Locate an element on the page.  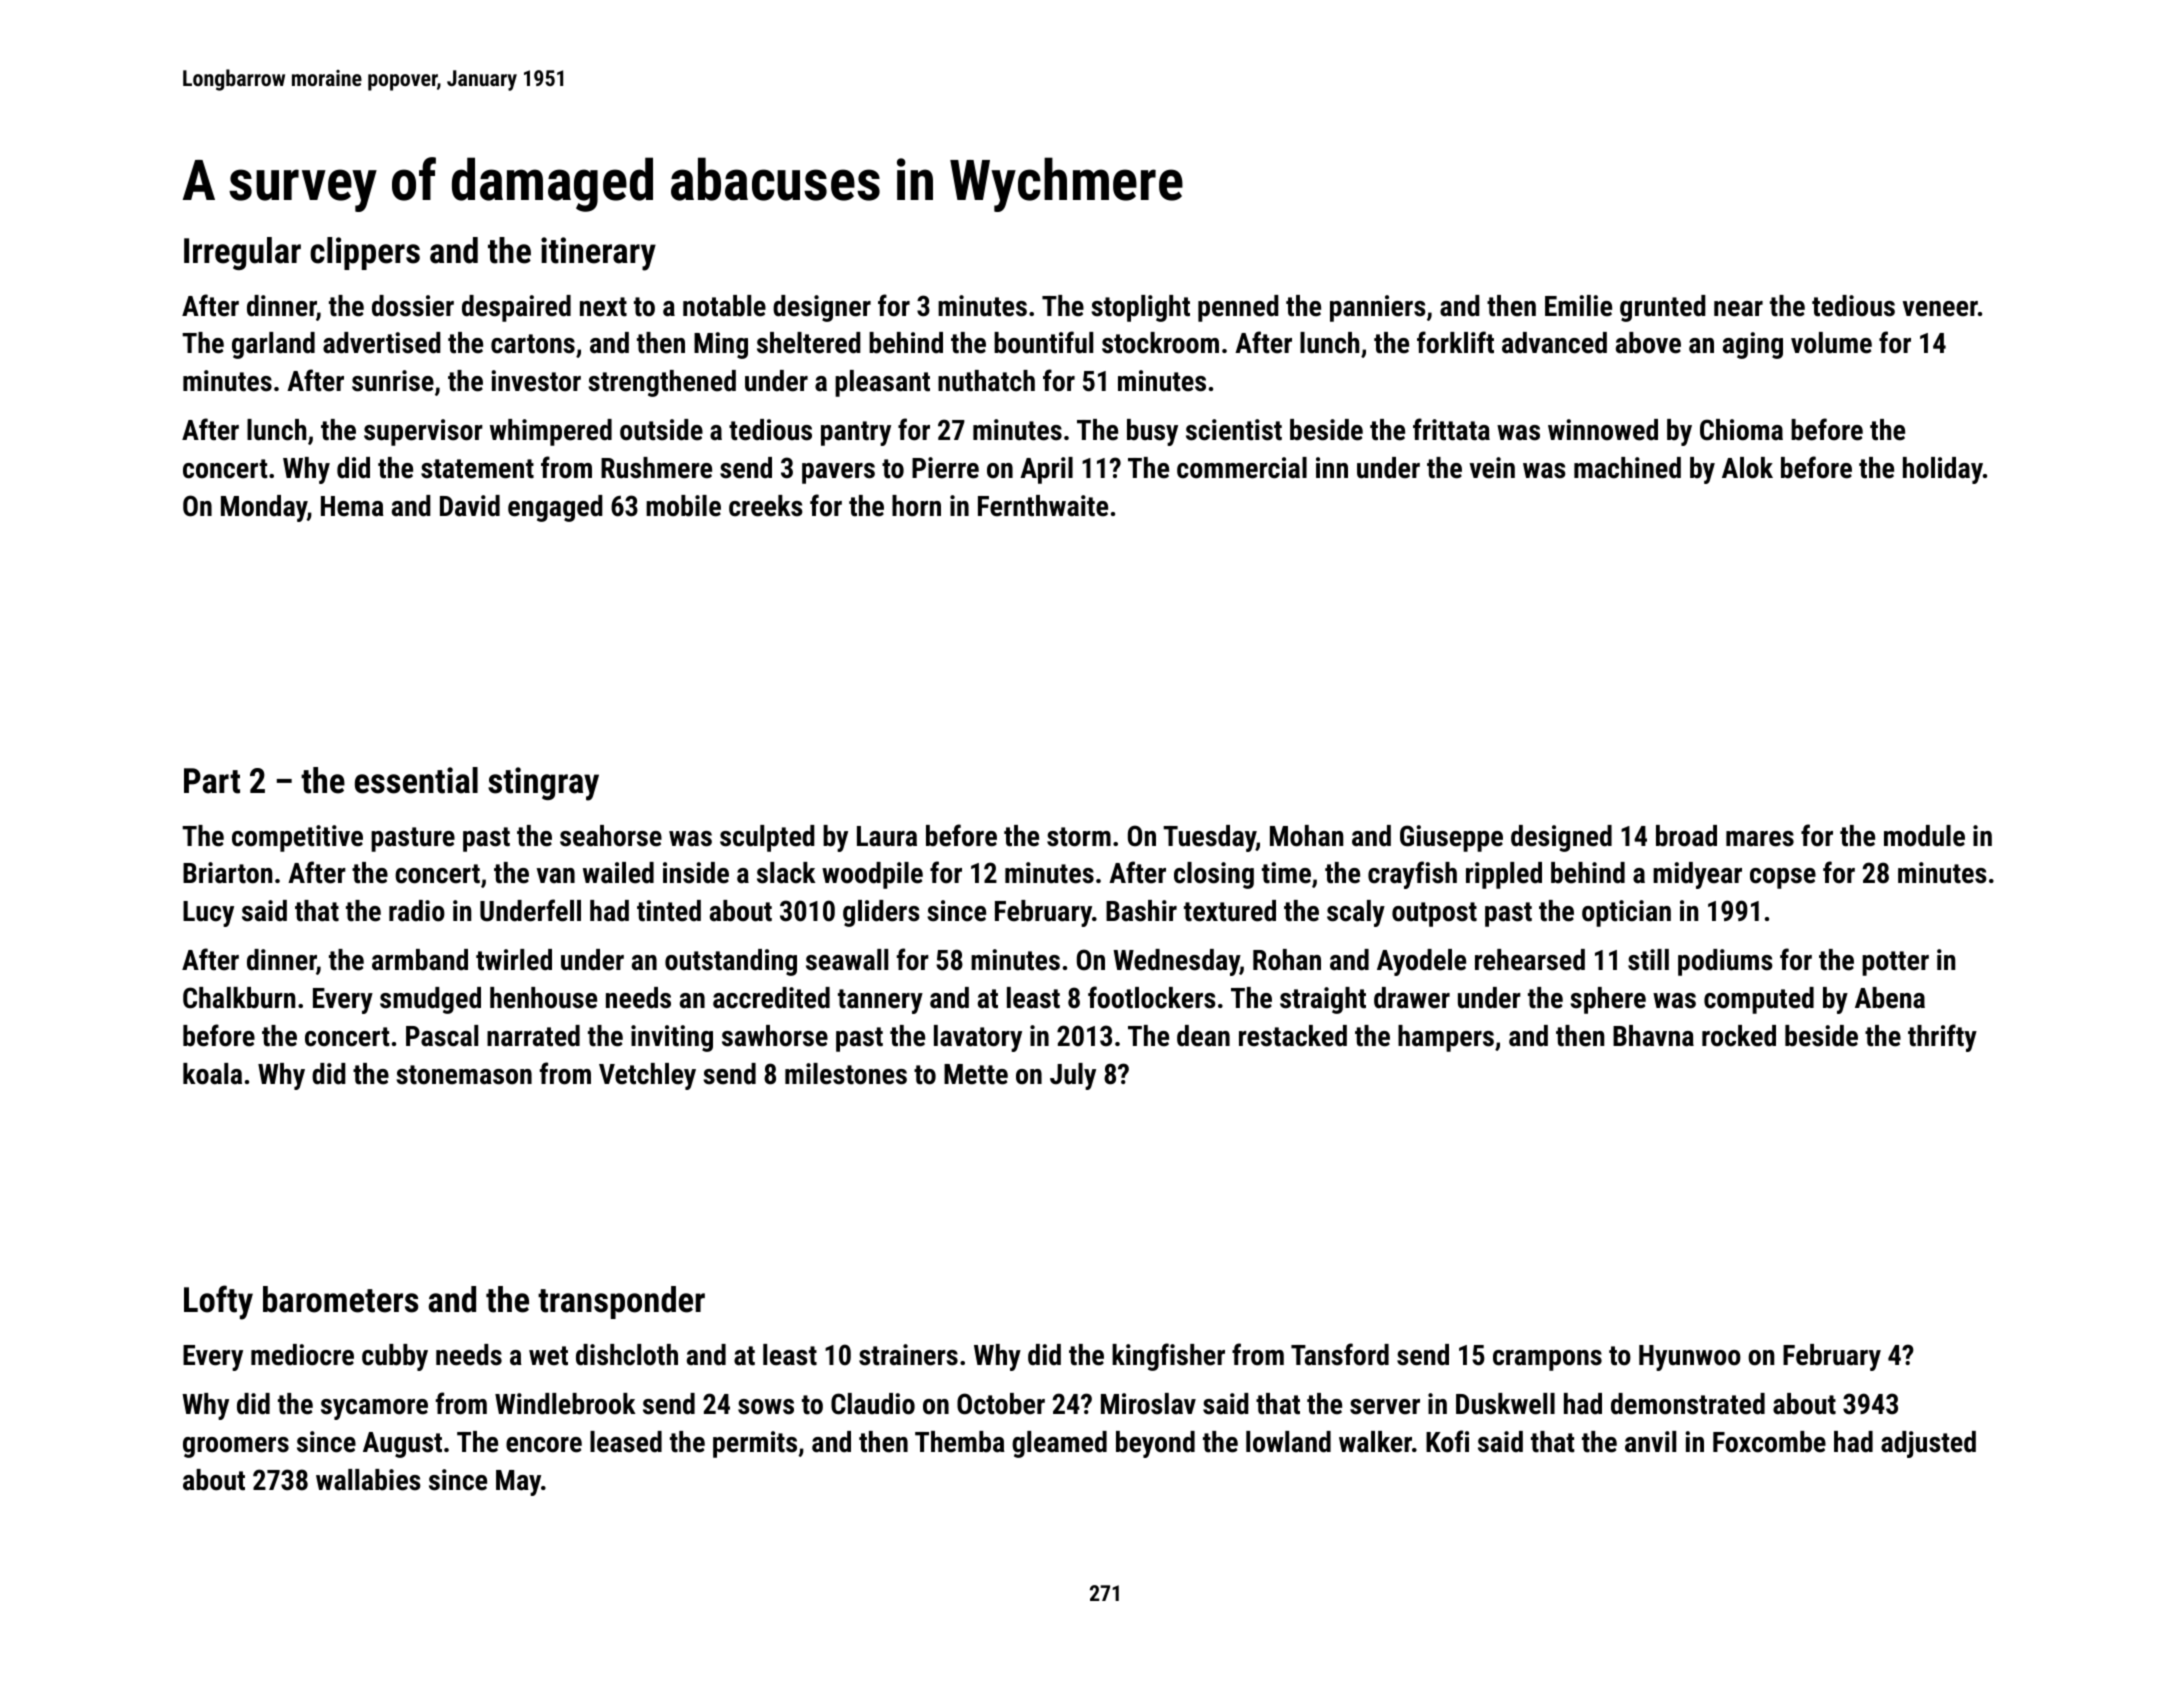
itinerary is located at coordinates (598, 254).
